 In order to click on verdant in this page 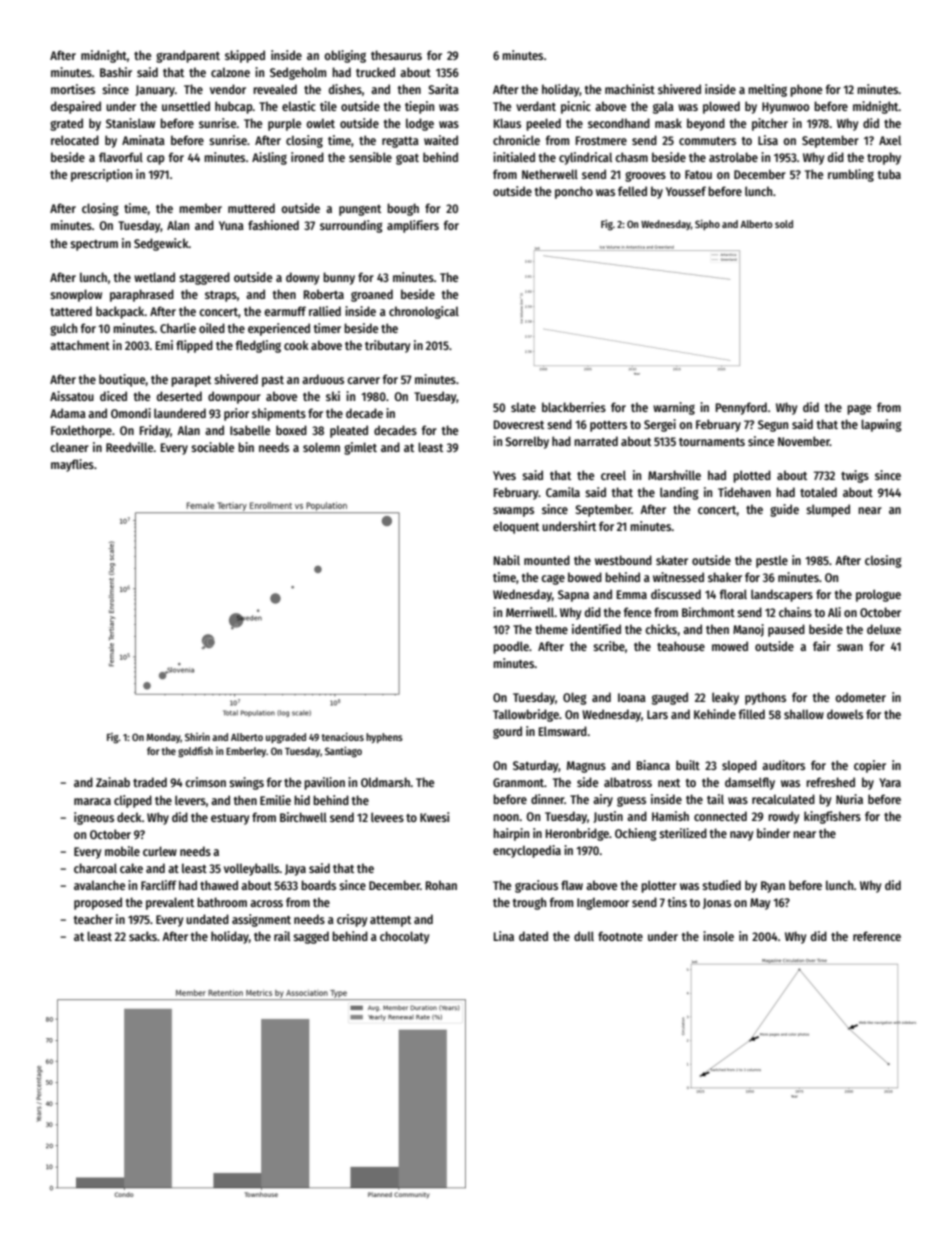, I will do `click(536, 106)`.
